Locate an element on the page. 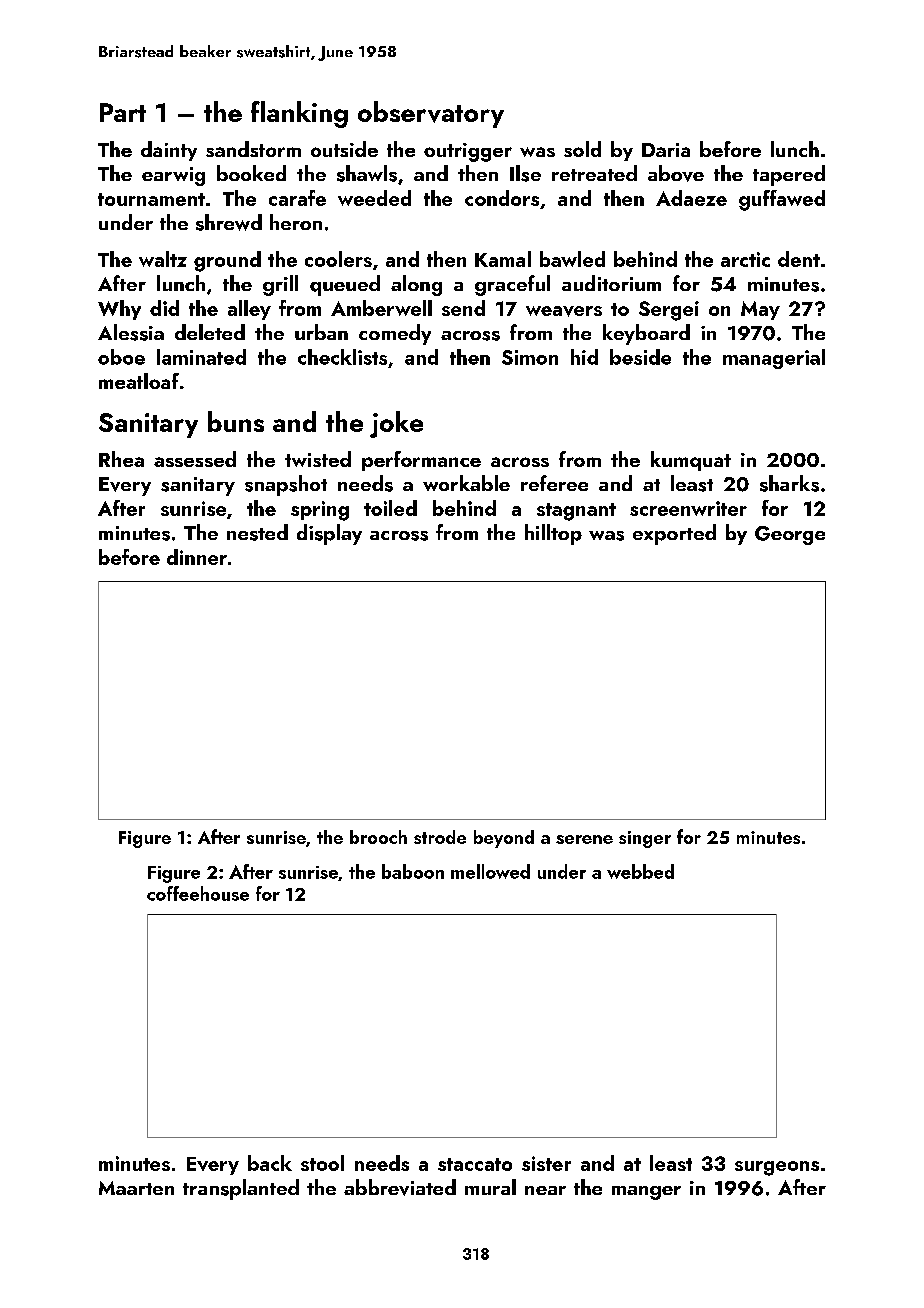 This page has height=1308, width=924. coffeehouse is located at coordinates (198, 893).
